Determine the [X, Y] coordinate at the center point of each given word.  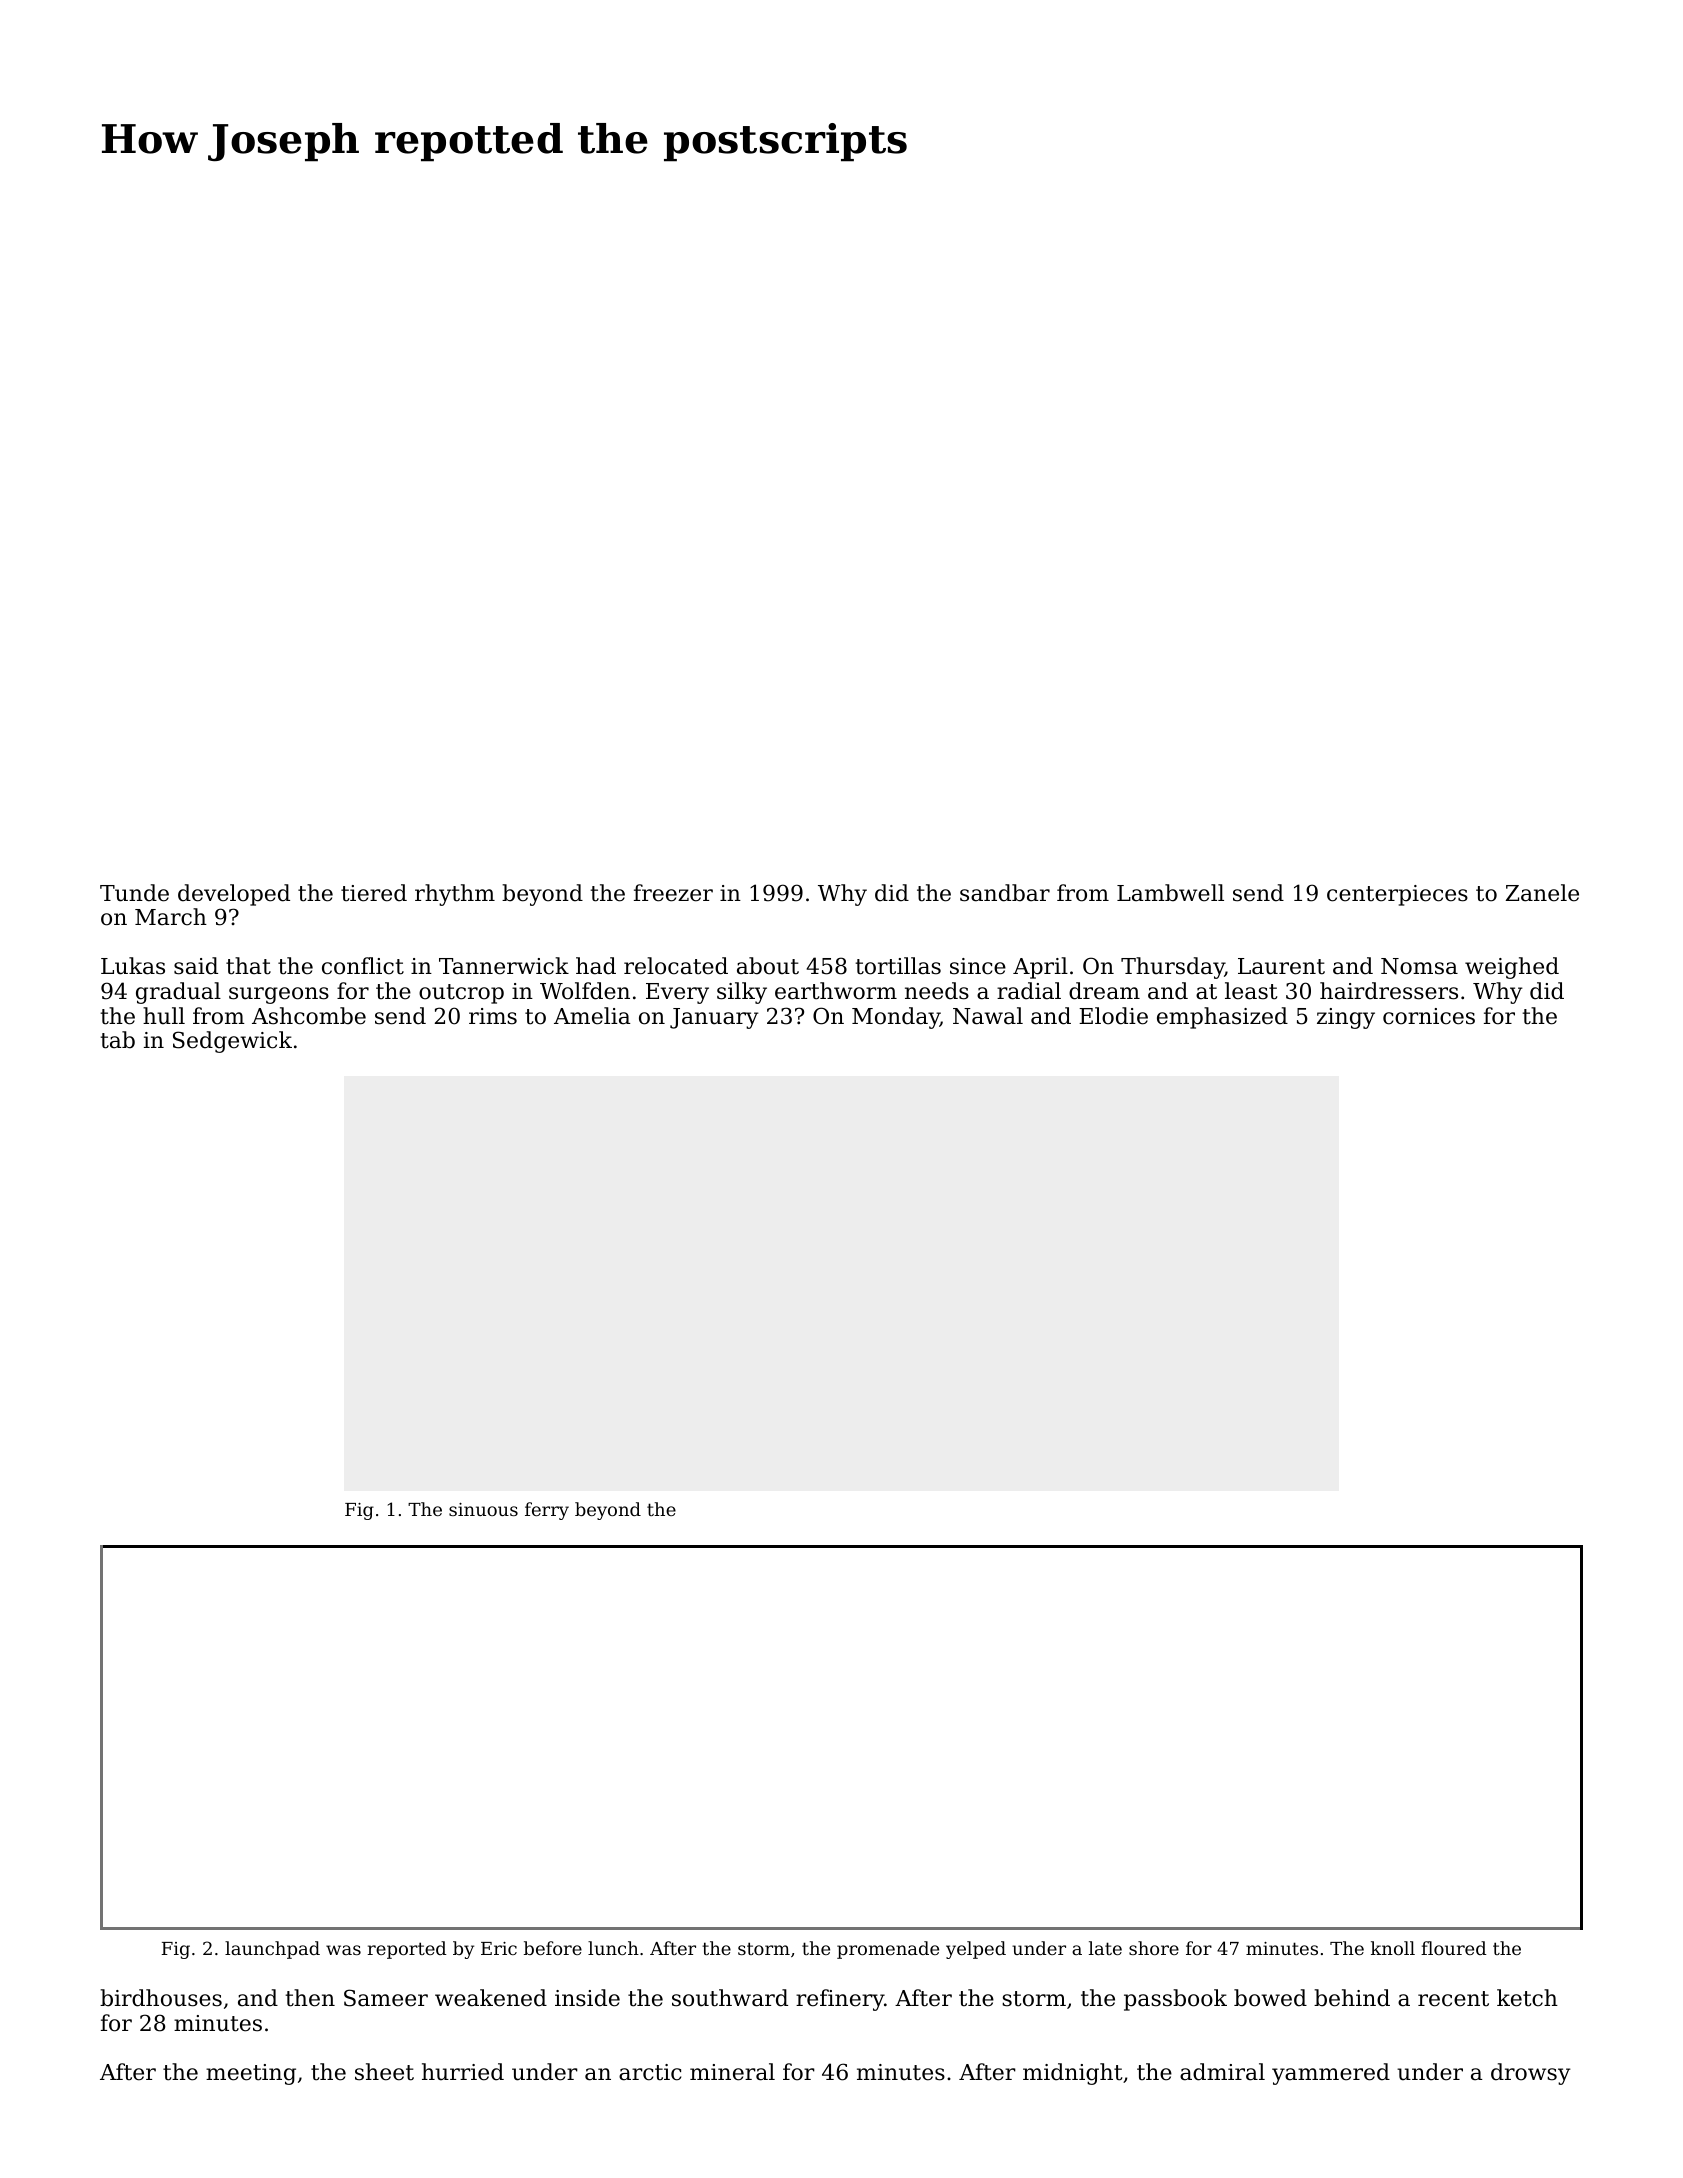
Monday [896, 1018]
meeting [251, 2074]
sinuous [483, 1509]
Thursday [1173, 968]
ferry [547, 1511]
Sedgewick [232, 1042]
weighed [1512, 968]
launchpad [272, 1950]
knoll [1393, 1948]
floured [1454, 1948]
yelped [976, 1950]
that [248, 966]
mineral [732, 2072]
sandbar [1005, 893]
